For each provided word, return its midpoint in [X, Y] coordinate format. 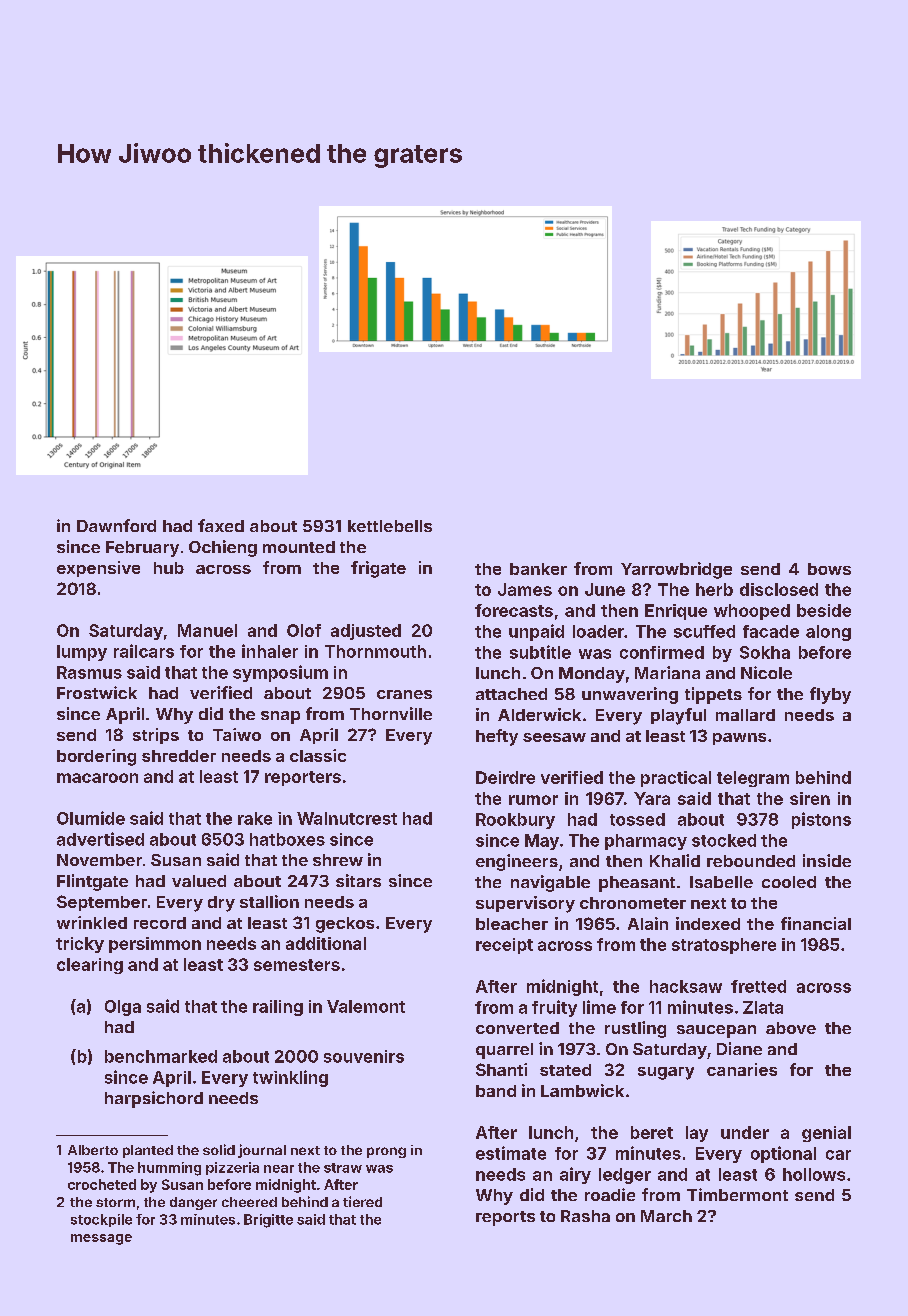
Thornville [391, 713]
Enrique [676, 612]
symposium [280, 673]
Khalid [675, 860]
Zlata [763, 1007]
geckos [345, 925]
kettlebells [390, 526]
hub [169, 568]
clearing [90, 966]
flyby [830, 695]
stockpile [101, 1220]
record [160, 923]
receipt [504, 946]
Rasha [585, 1216]
